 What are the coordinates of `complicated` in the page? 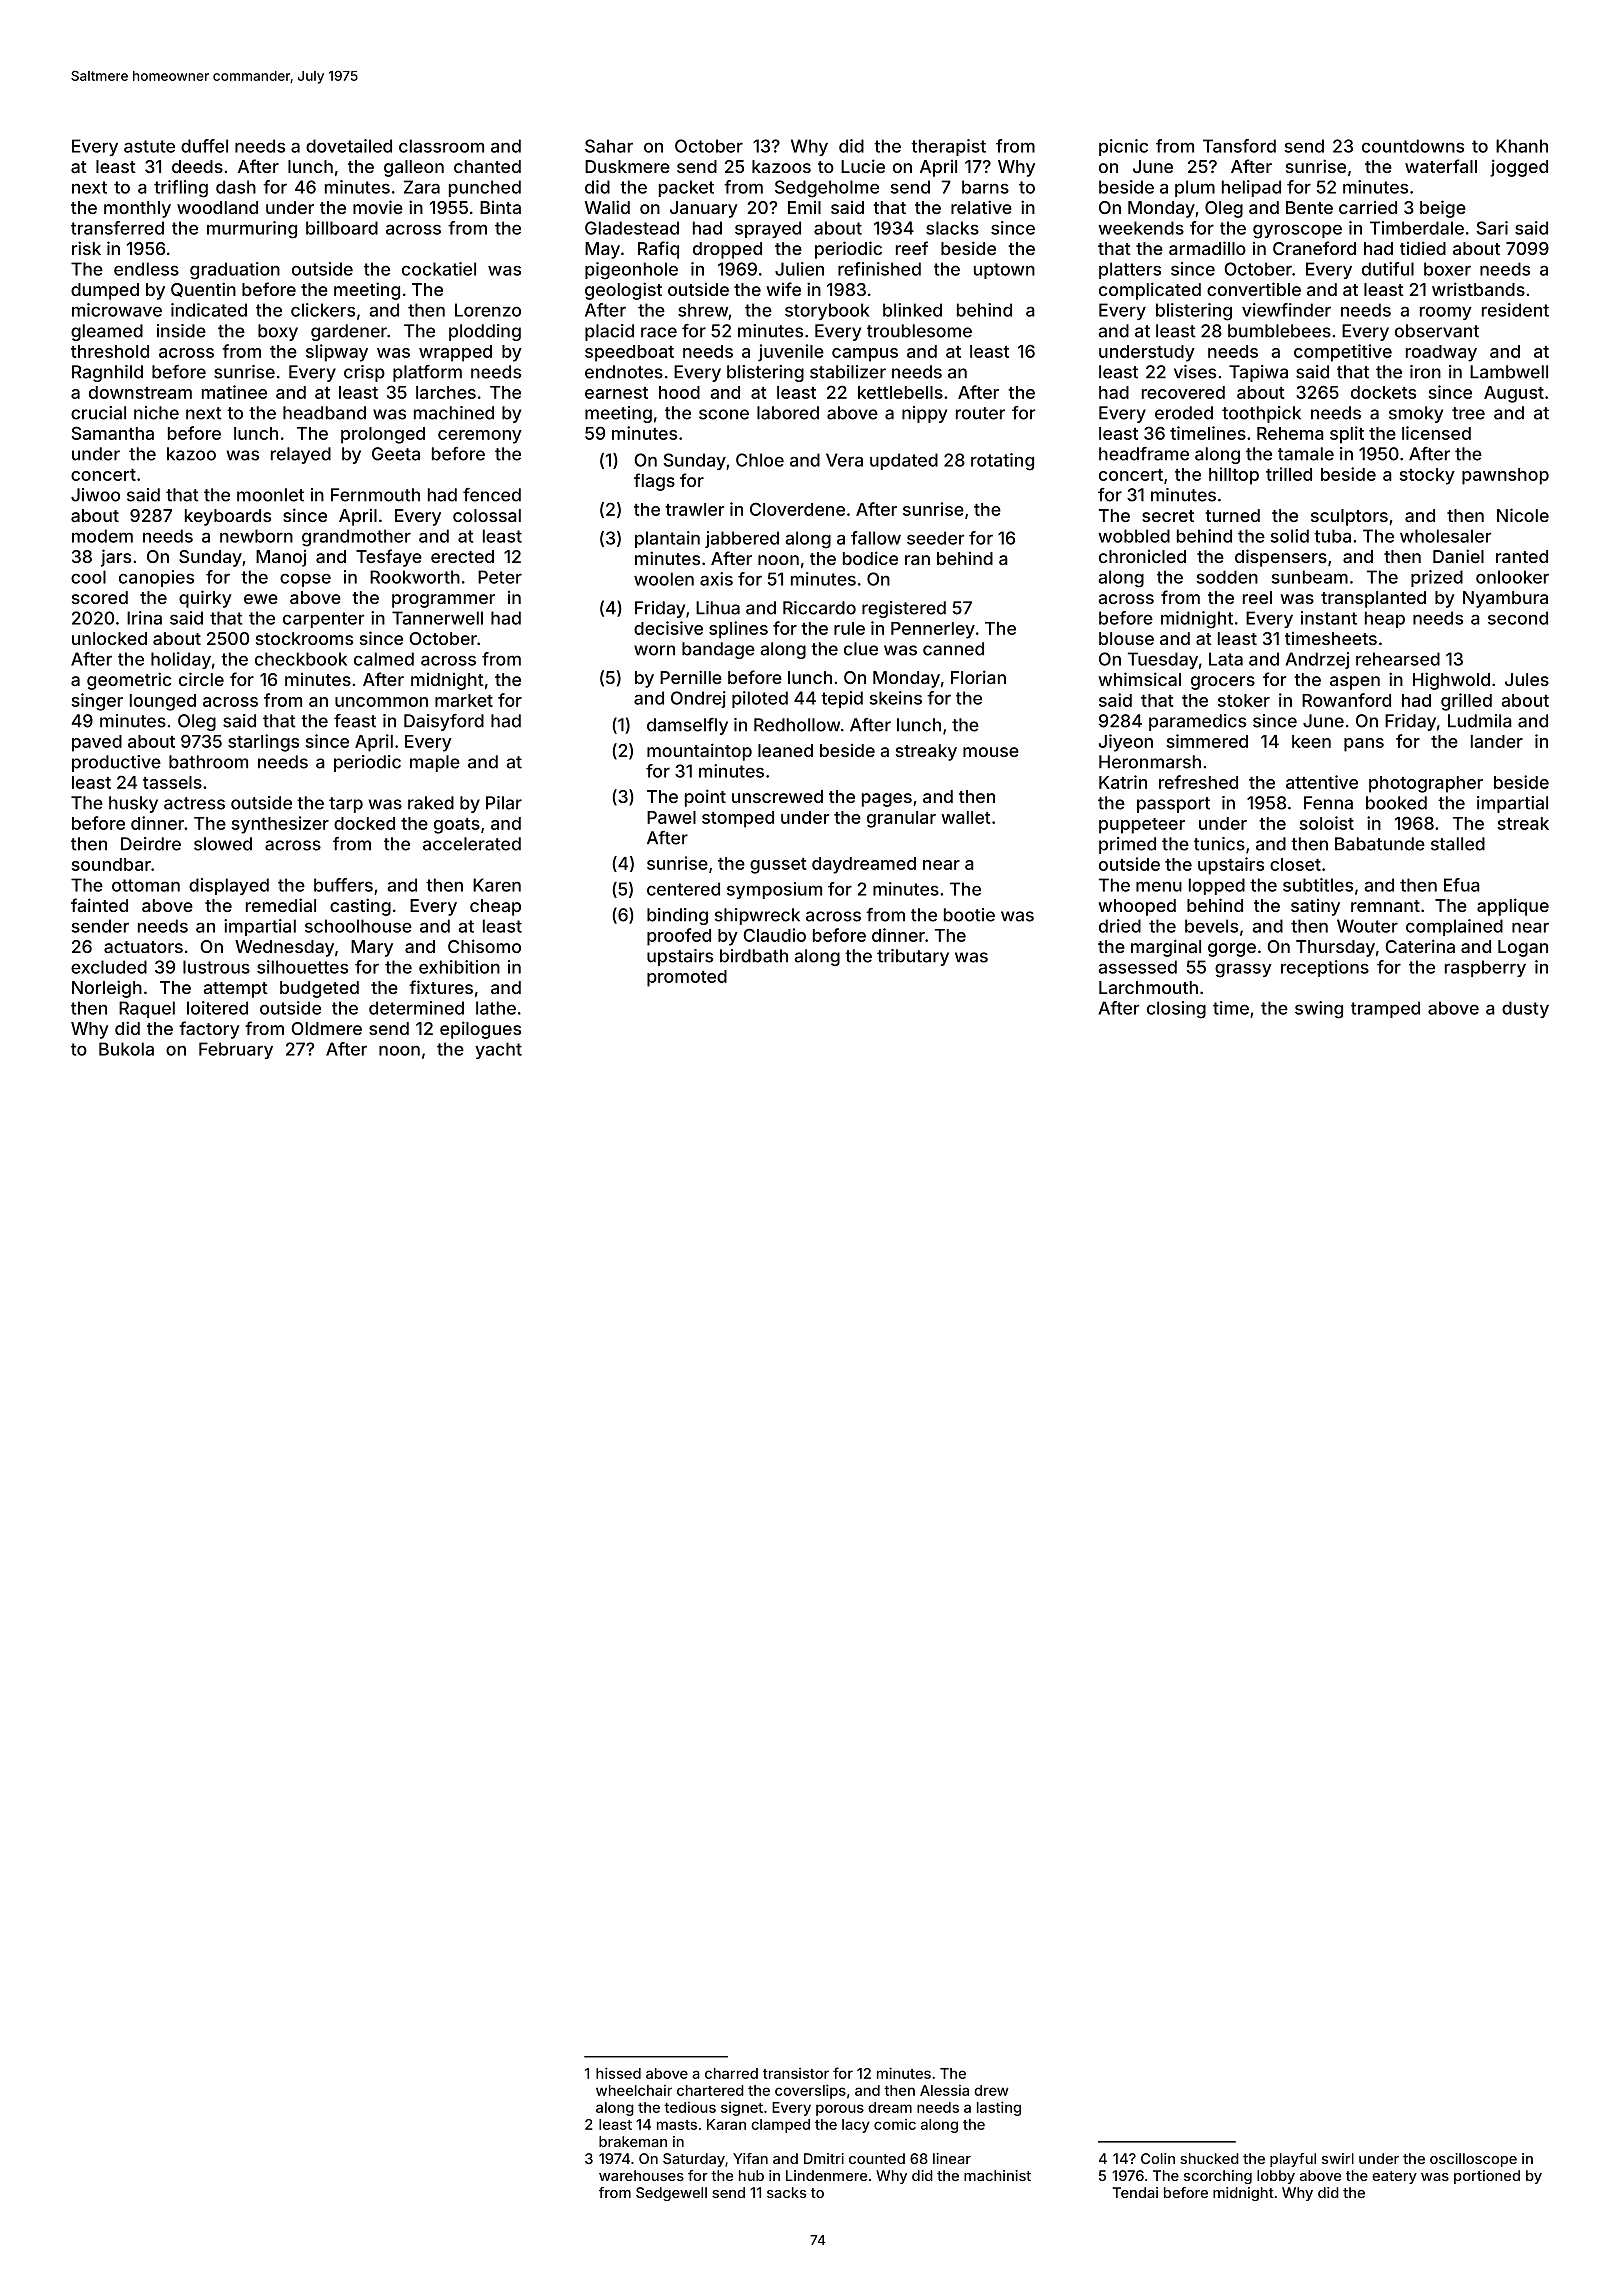 It's located at (1150, 291).
